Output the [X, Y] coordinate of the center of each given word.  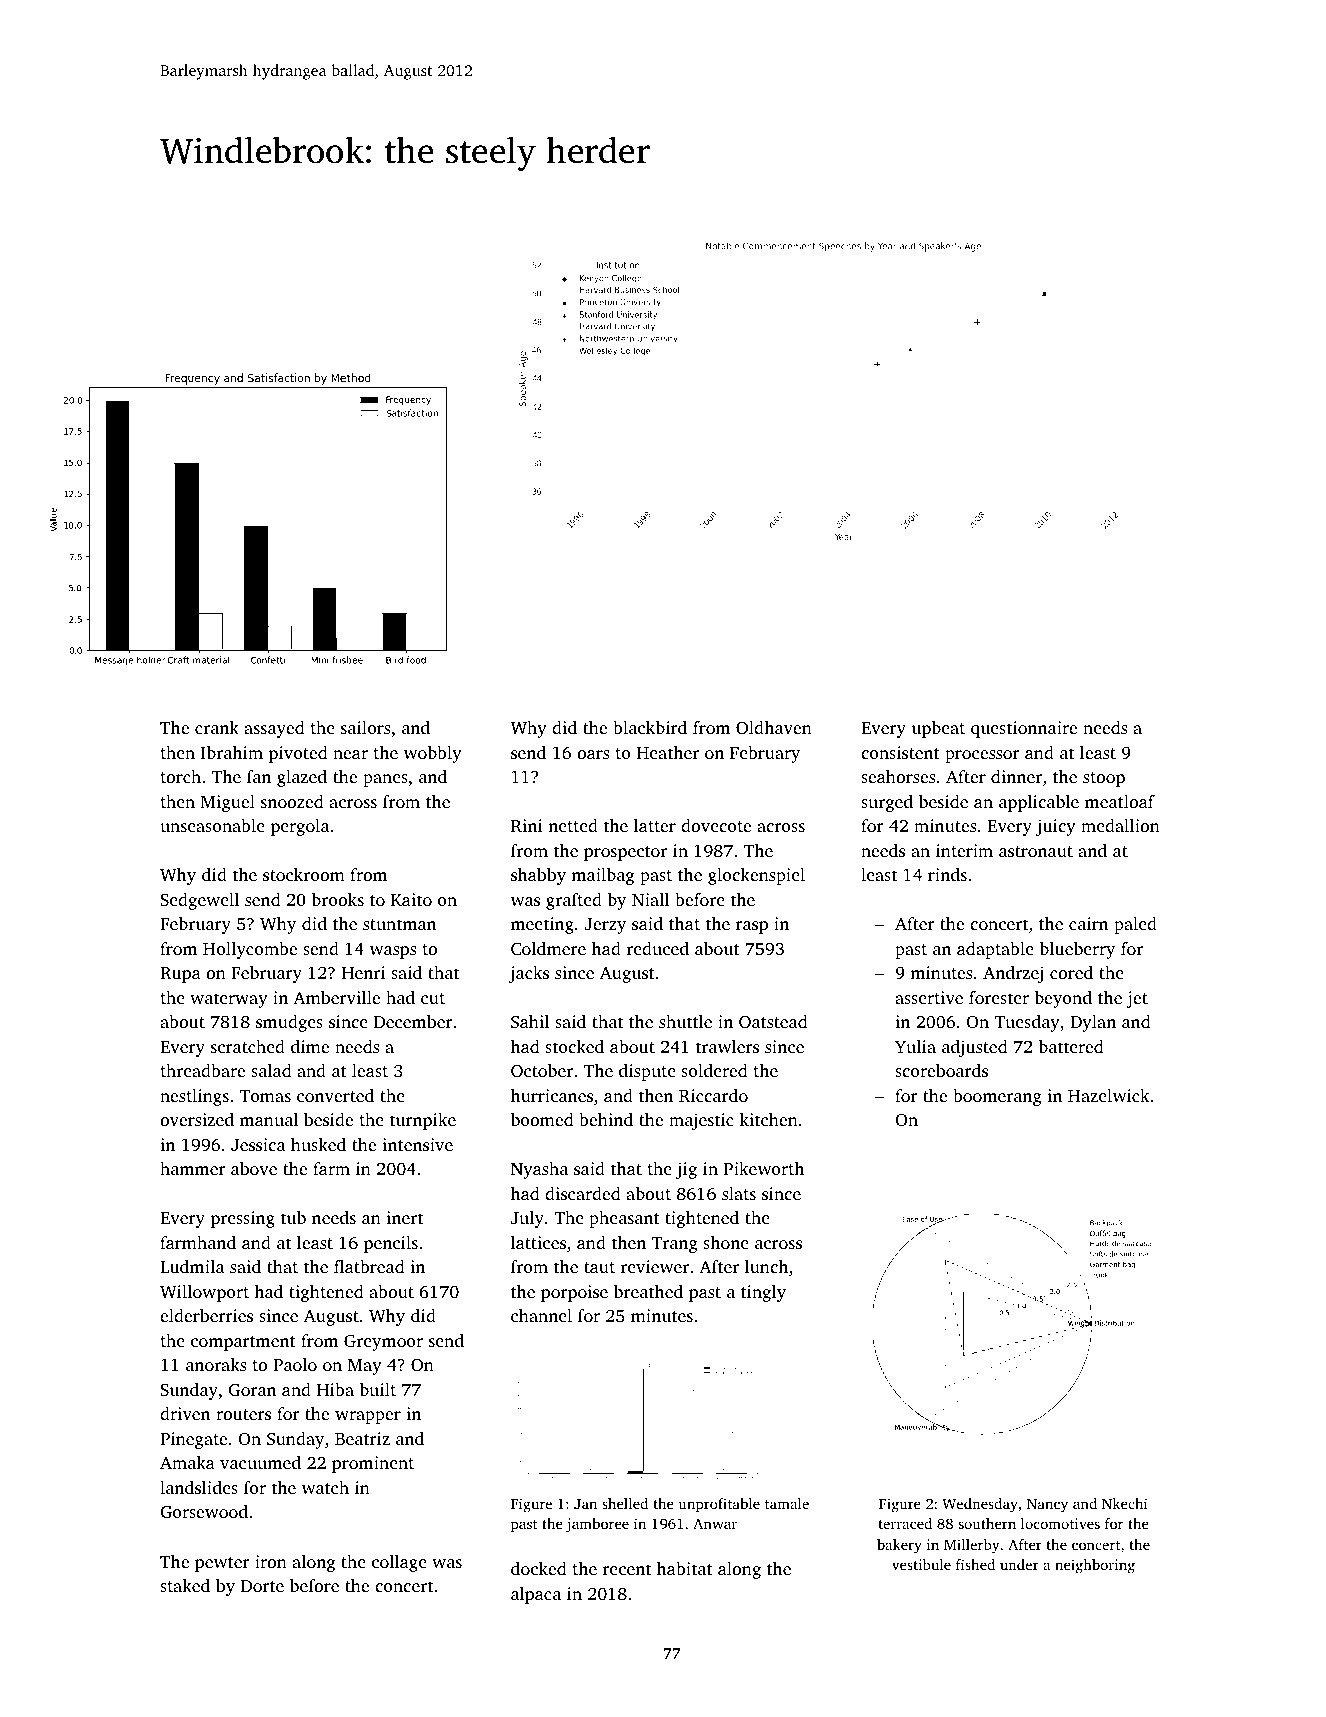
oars [593, 754]
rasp [752, 927]
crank [217, 727]
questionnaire [1024, 729]
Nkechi [1125, 1503]
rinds [947, 874]
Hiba [335, 1389]
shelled [625, 1503]
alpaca [536, 1595]
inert [404, 1217]
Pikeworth [764, 1168]
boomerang [997, 1097]
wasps [393, 952]
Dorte [262, 1586]
